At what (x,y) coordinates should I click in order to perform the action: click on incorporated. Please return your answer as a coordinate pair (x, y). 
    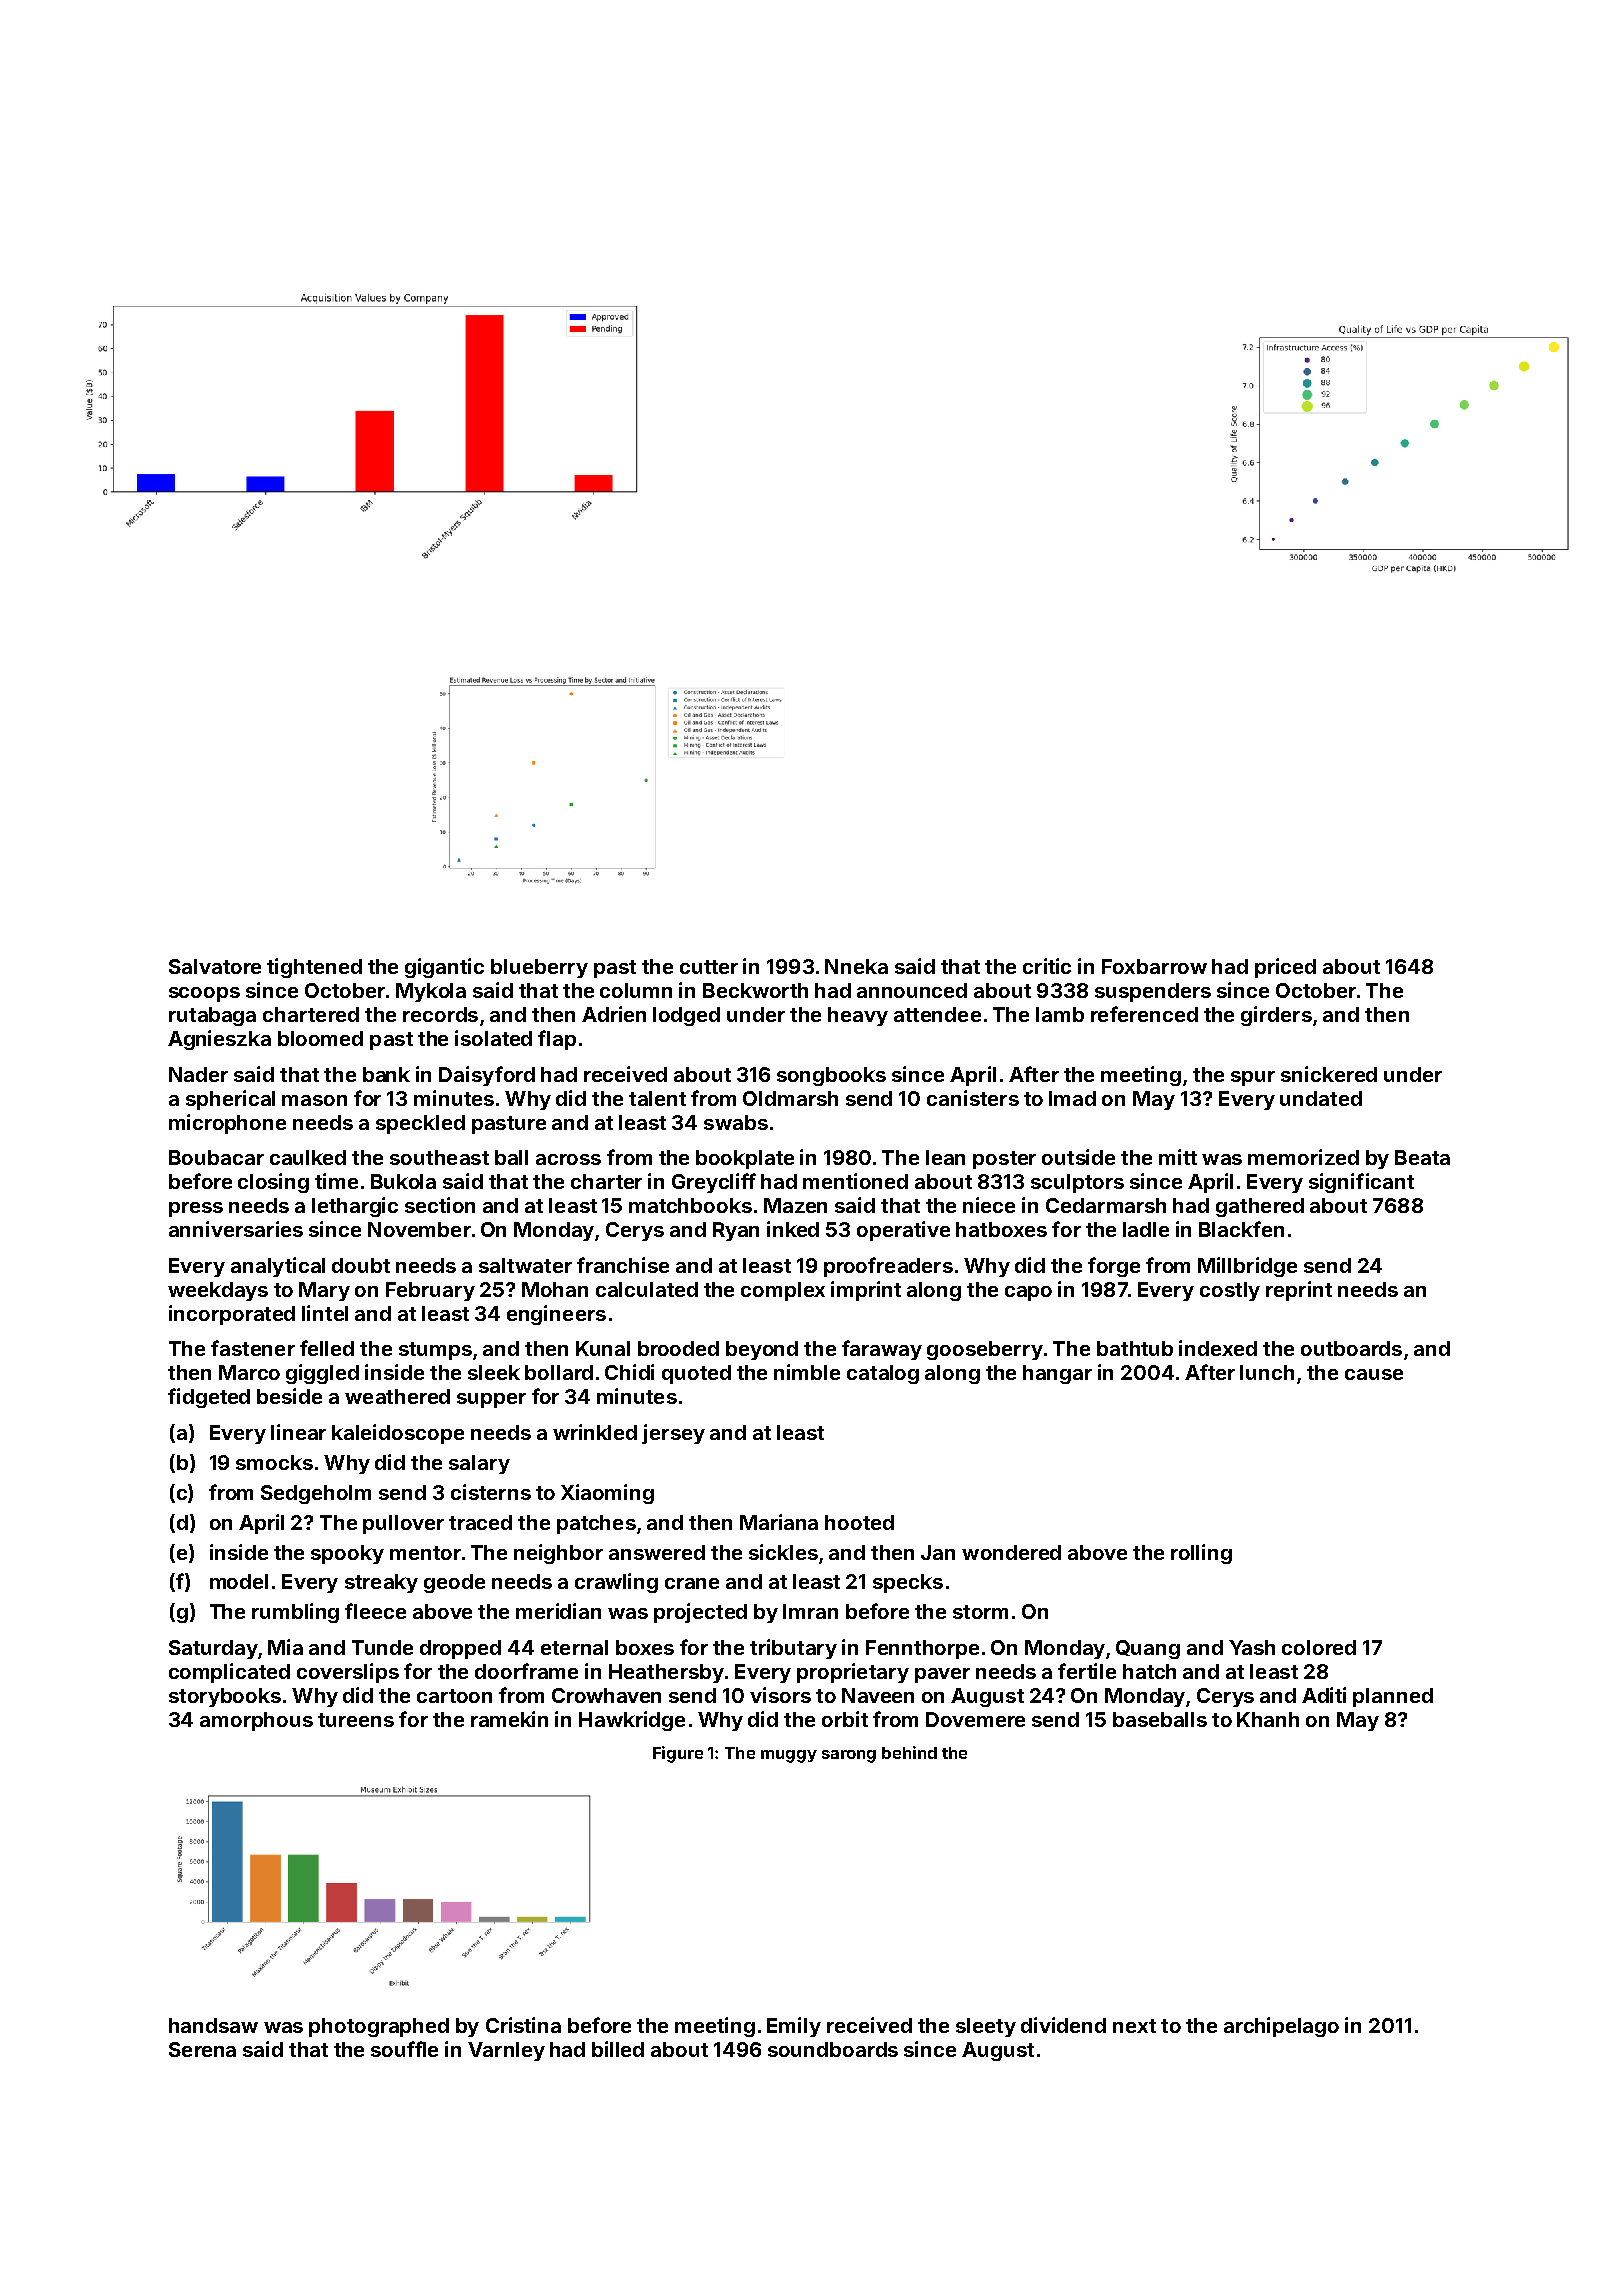
    Looking at the image, I should click on (232, 1315).
